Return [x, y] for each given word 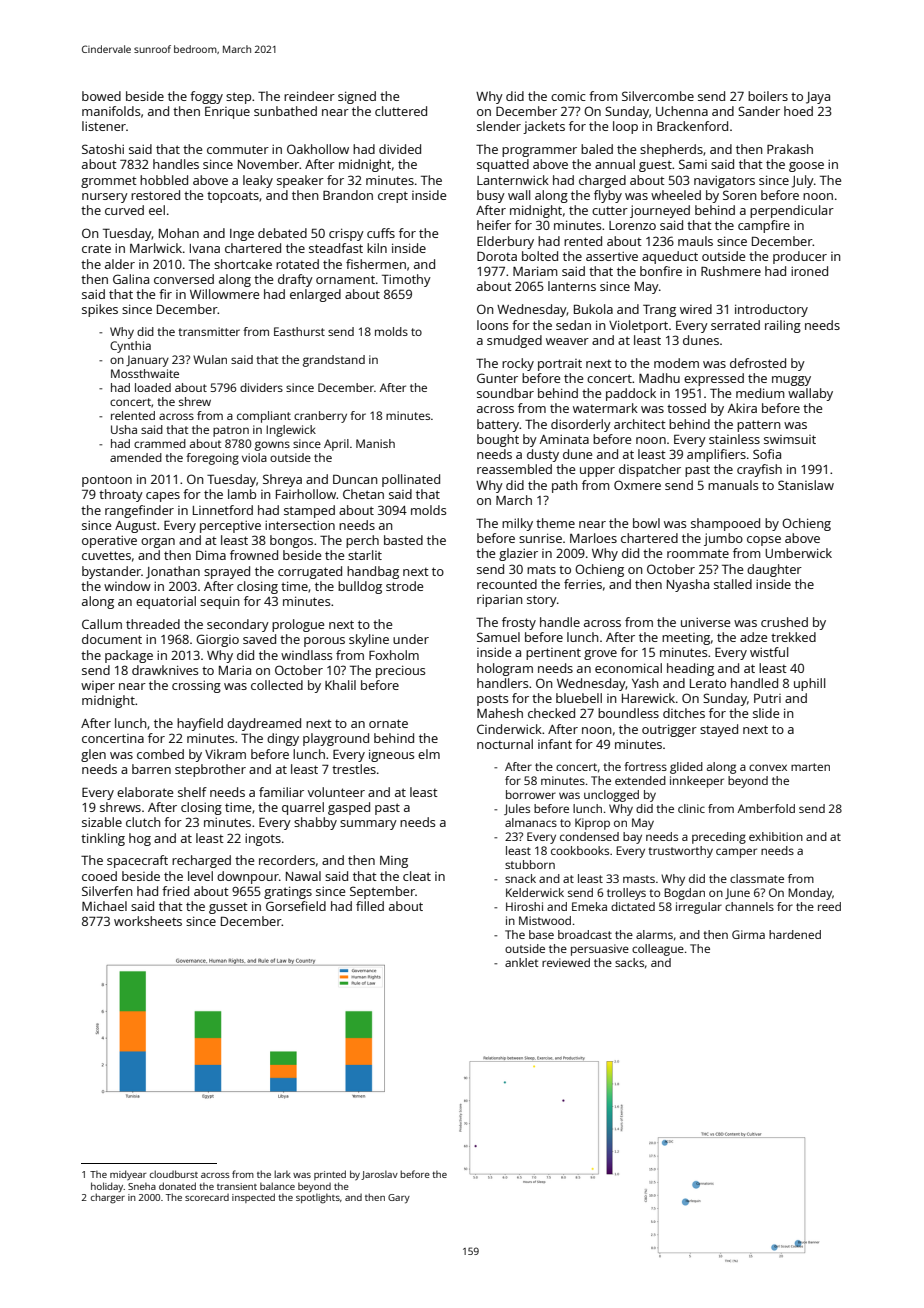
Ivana [205, 248]
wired [696, 309]
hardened [795, 934]
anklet [521, 962]
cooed [99, 876]
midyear [128, 1175]
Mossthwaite [145, 373]
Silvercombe [658, 96]
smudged [514, 341]
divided [400, 149]
